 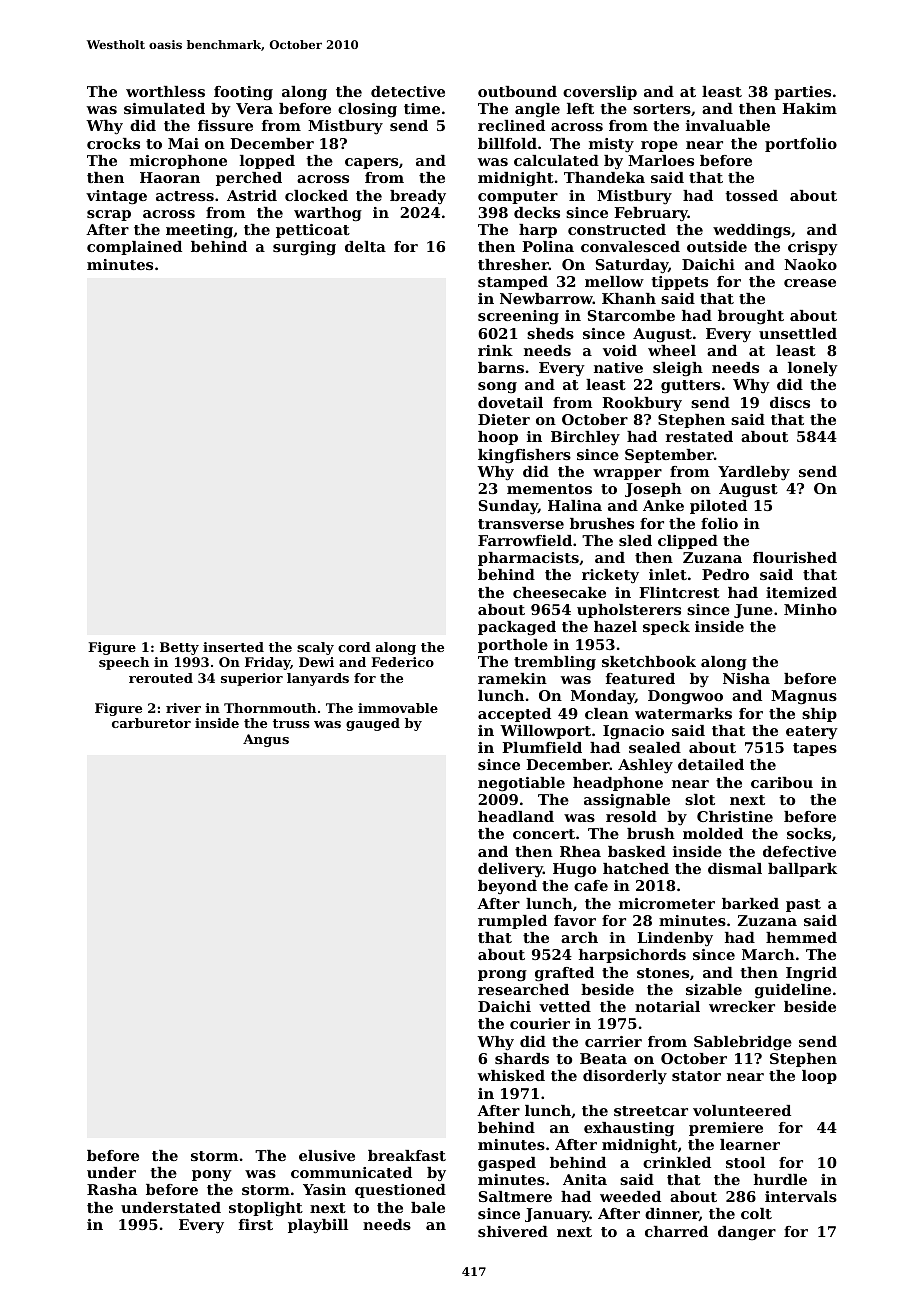 I want to click on actress, so click(x=185, y=196).
